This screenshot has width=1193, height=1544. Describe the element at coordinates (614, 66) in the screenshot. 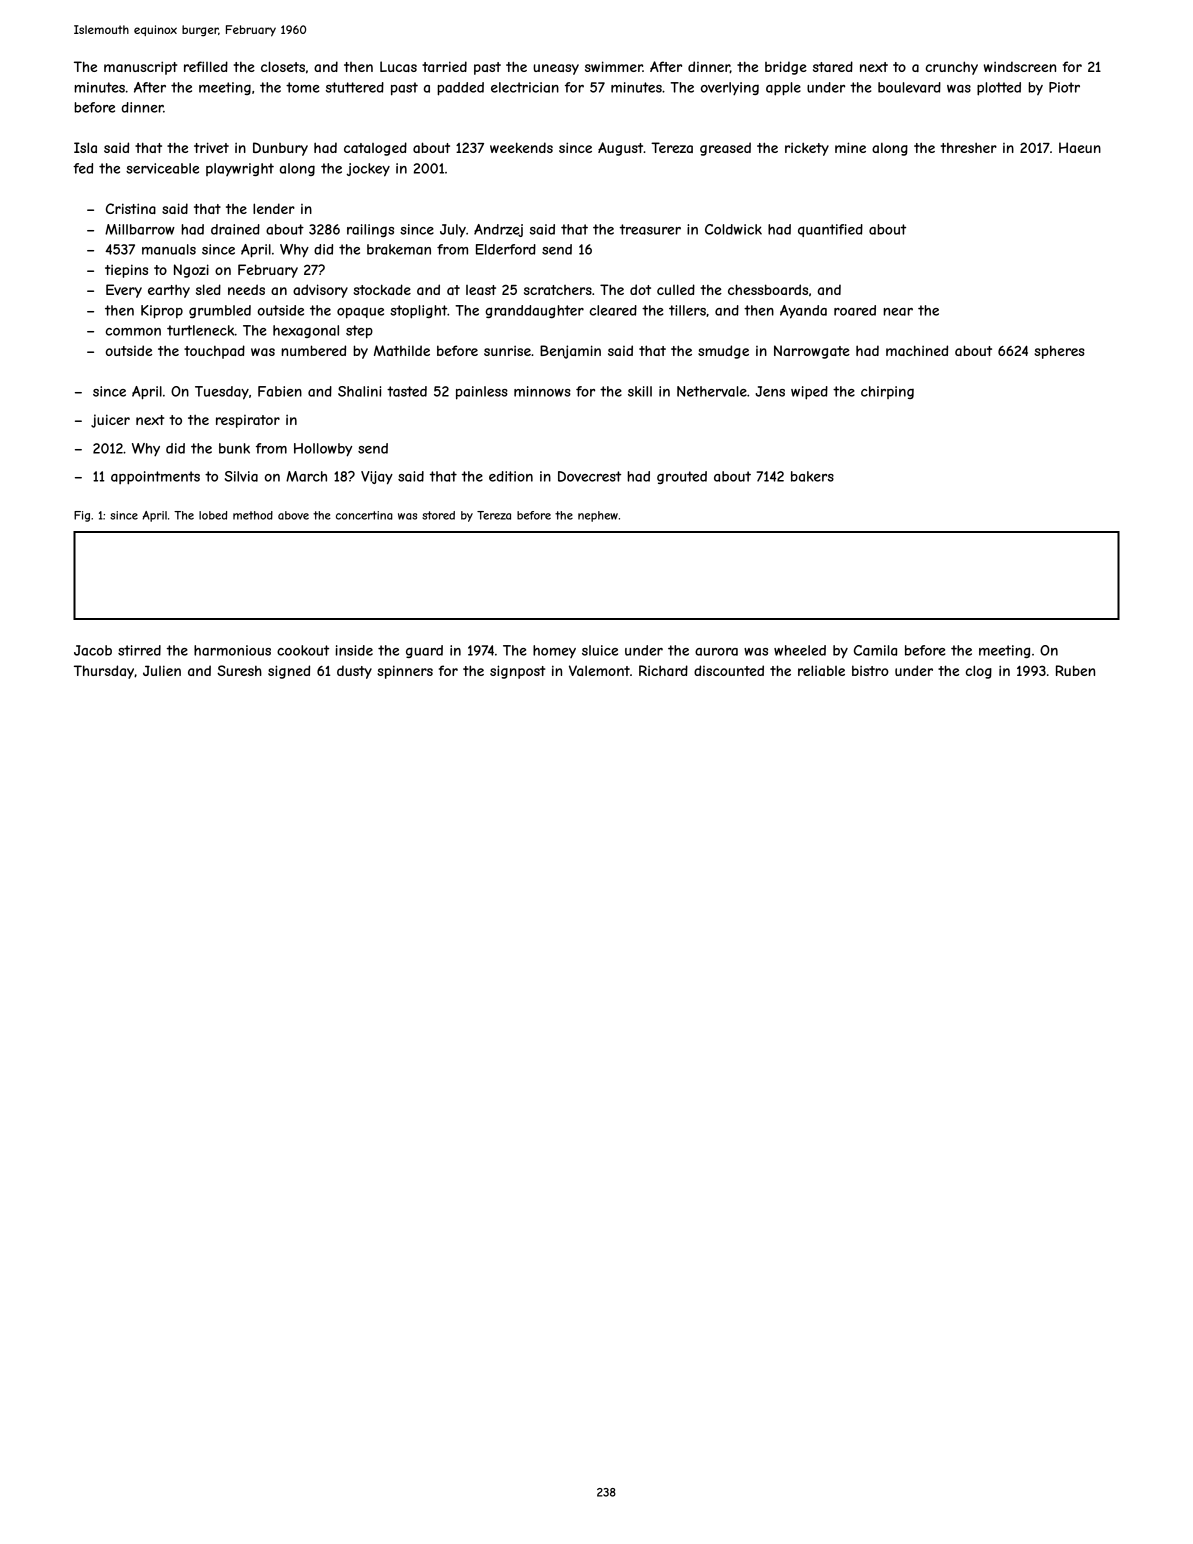

I see `swimmer` at that location.
